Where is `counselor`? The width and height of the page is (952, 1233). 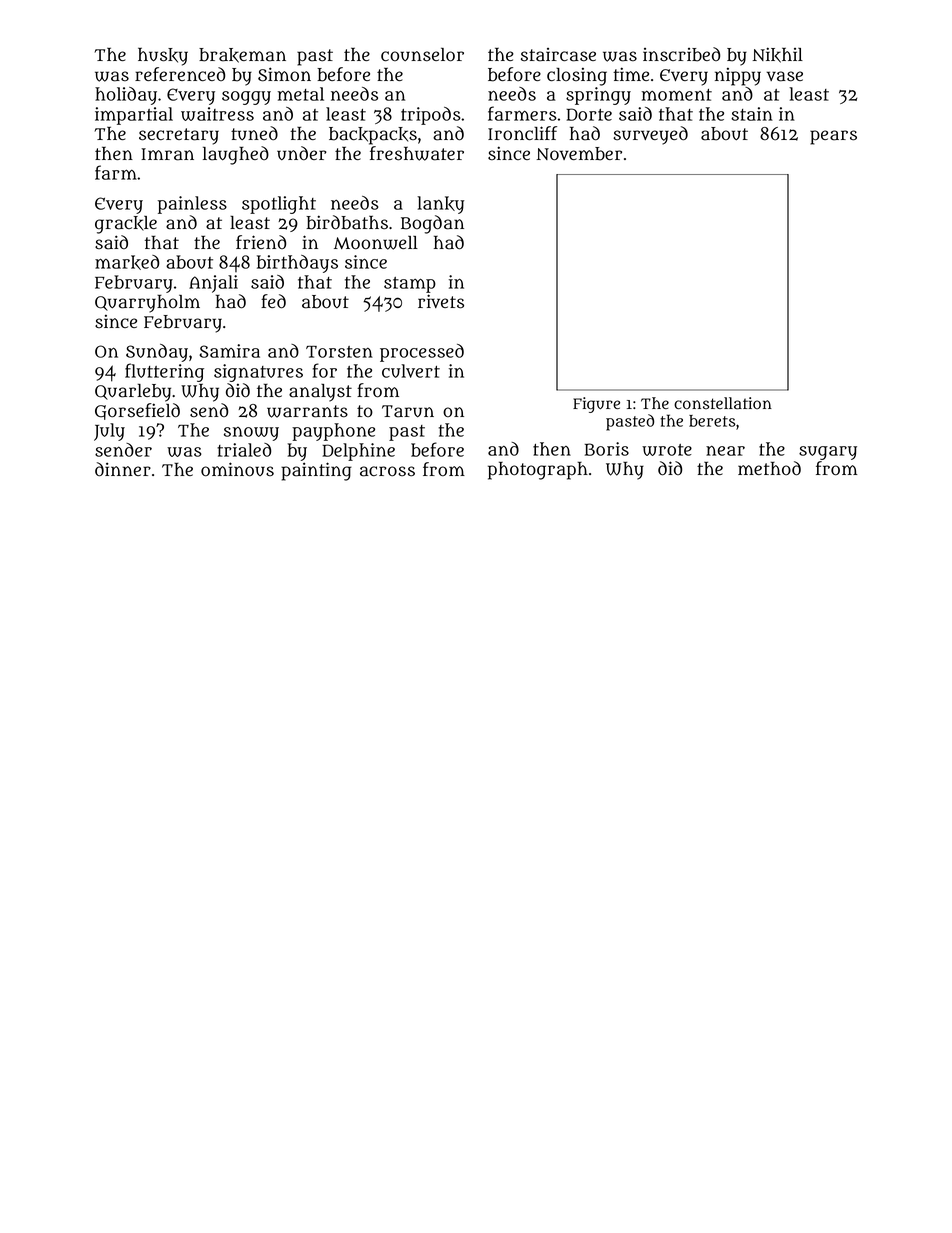 counselor is located at coordinates (422, 55).
